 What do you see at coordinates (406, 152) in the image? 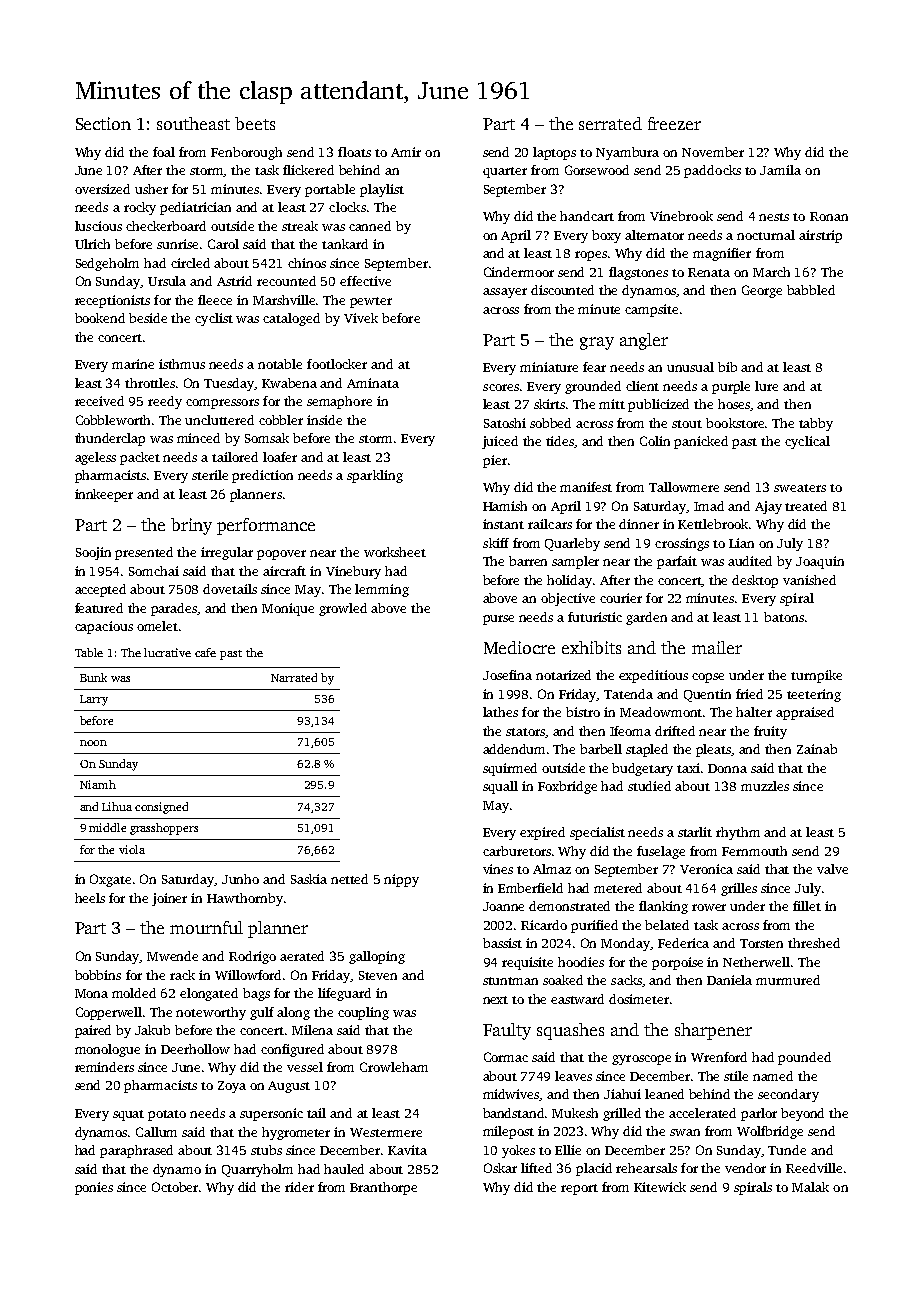
I see `Amir` at bounding box center [406, 152].
